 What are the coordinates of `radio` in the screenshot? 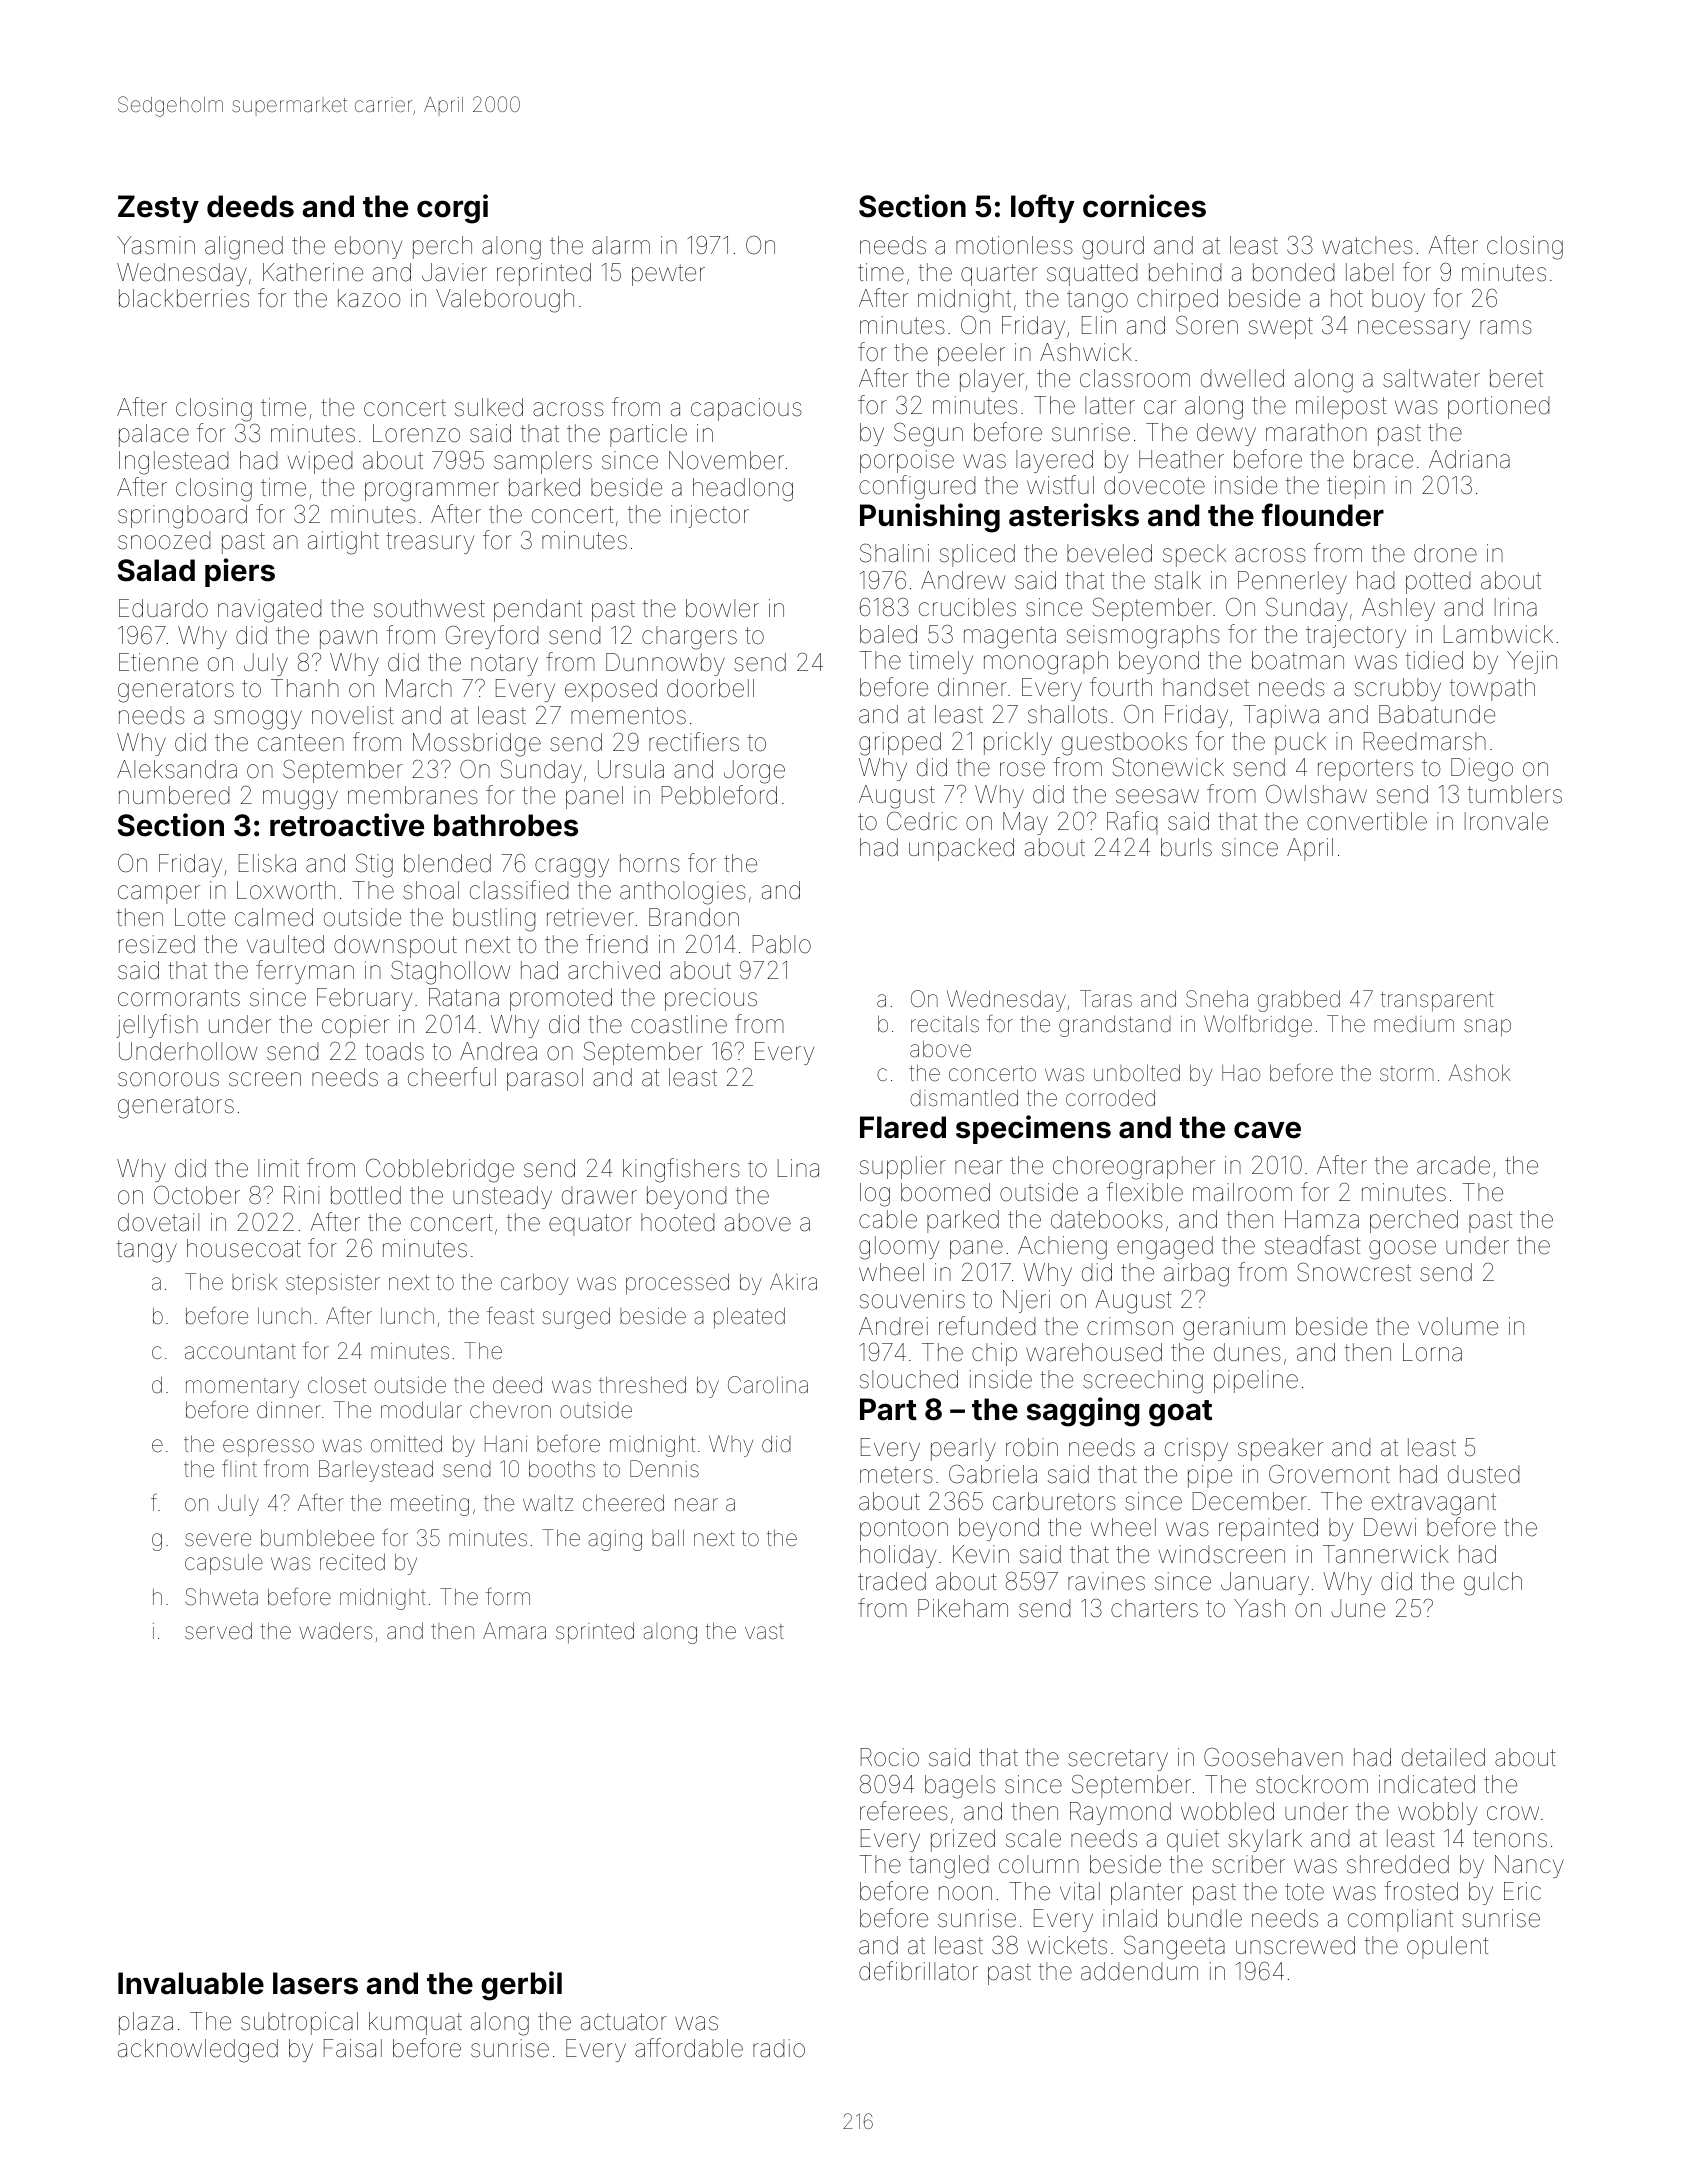 It's located at (779, 2048).
